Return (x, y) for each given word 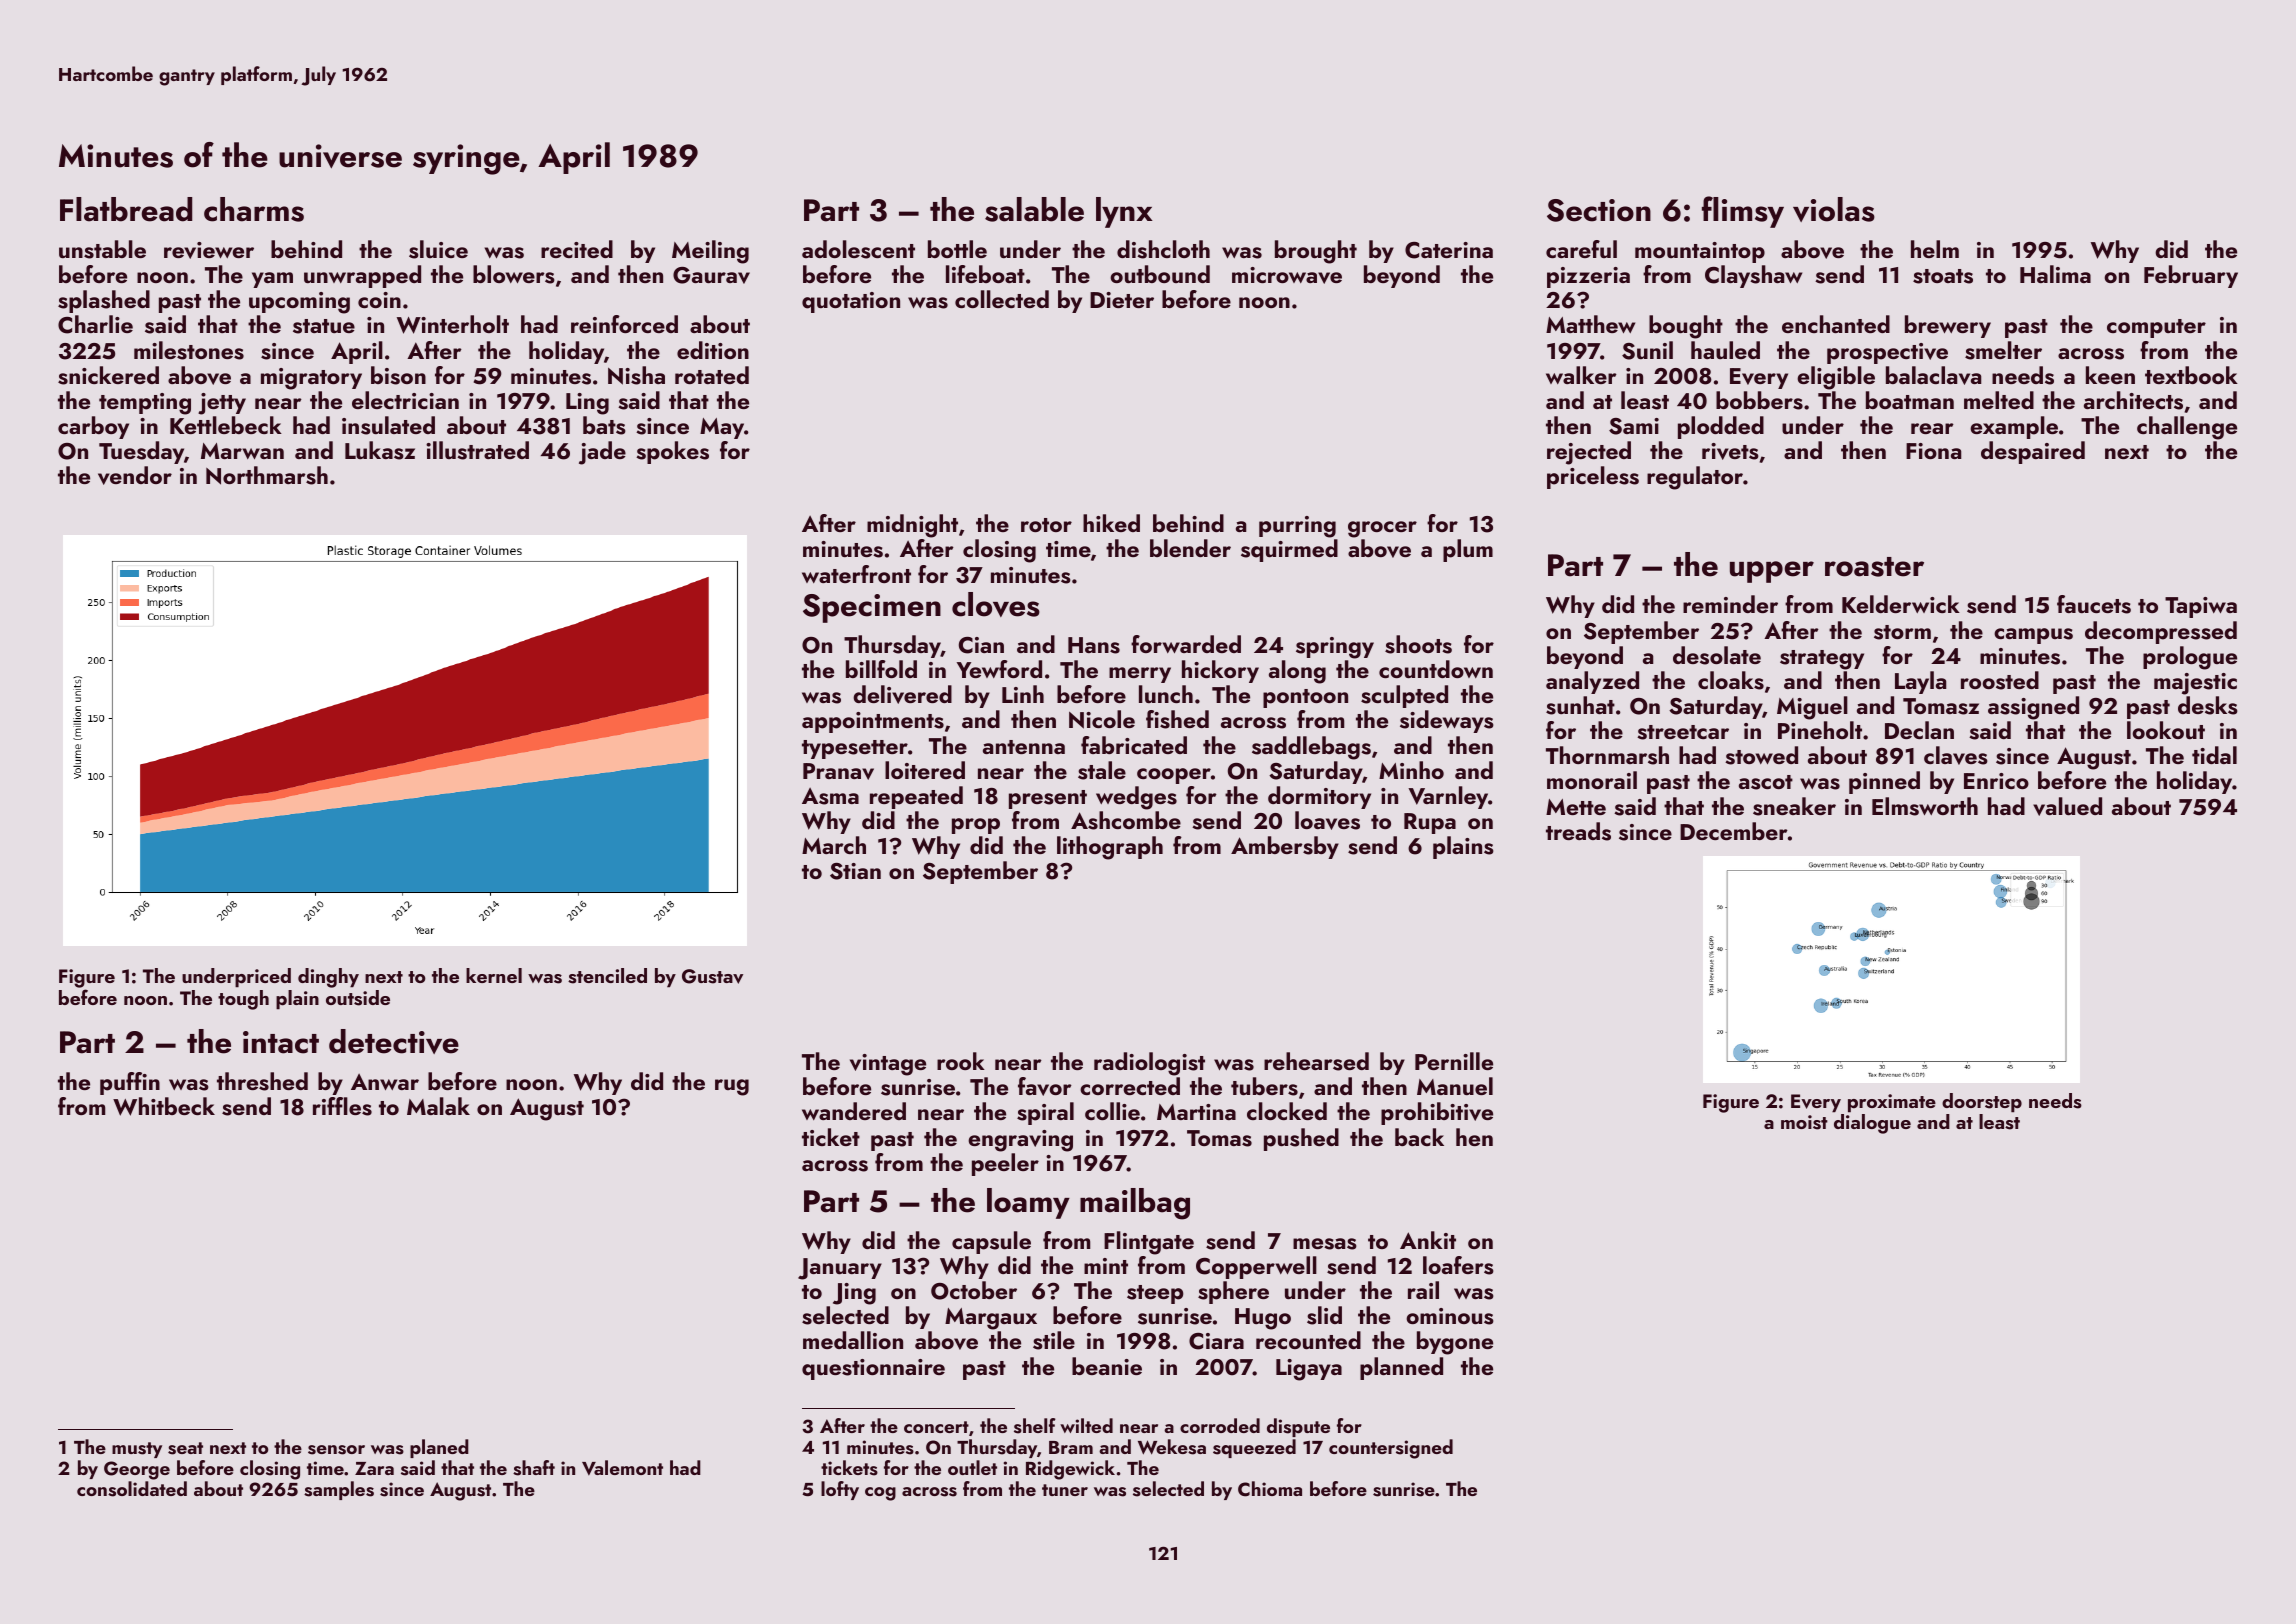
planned (1401, 1368)
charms (254, 209)
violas (1834, 209)
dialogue (1872, 1124)
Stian (855, 871)
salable (1034, 209)
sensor (336, 1450)
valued (2067, 806)
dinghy (328, 978)
